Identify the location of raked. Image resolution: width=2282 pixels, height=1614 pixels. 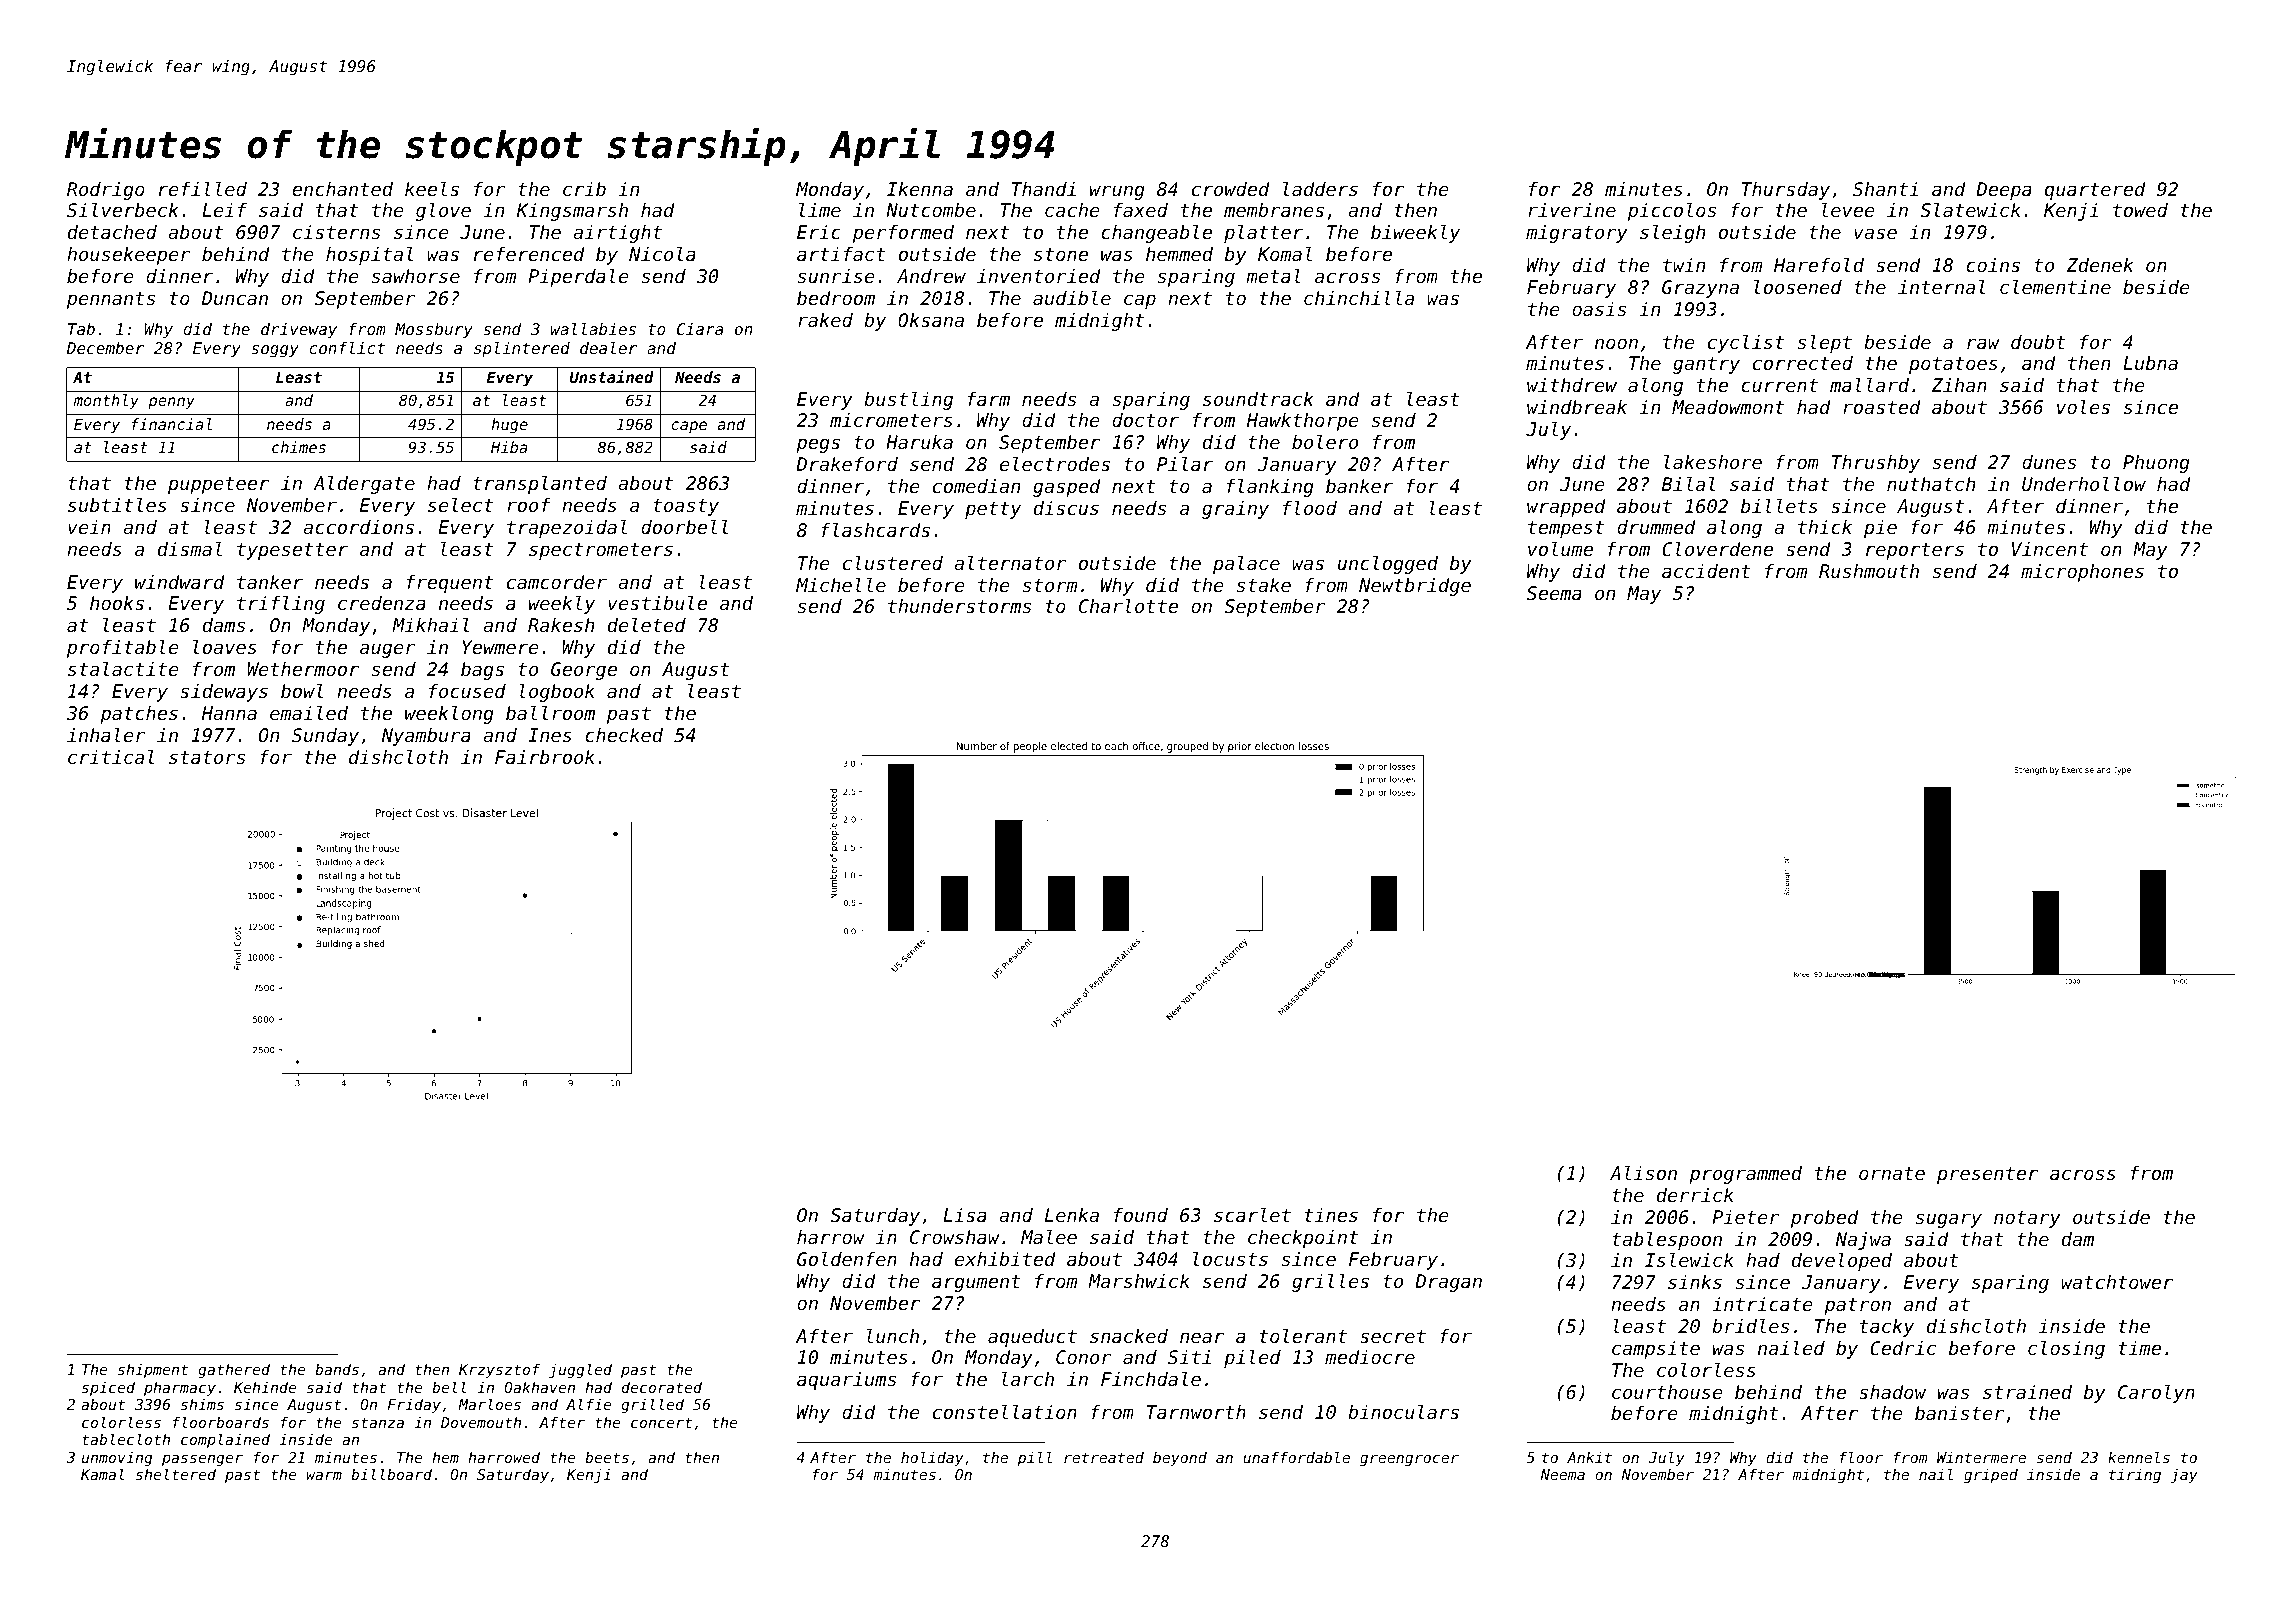
(825, 320).
